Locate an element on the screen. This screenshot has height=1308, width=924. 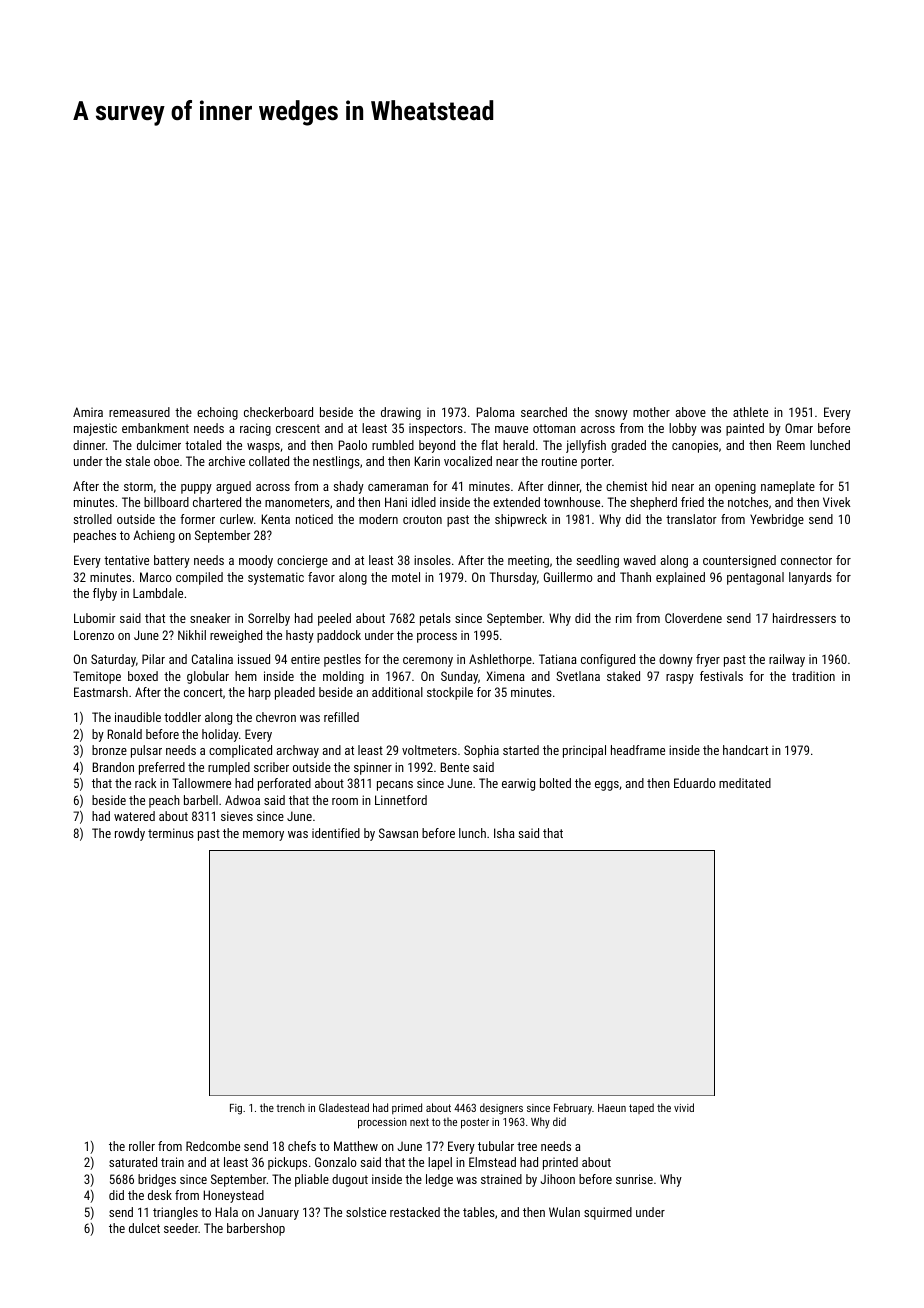
memory is located at coordinates (263, 836).
